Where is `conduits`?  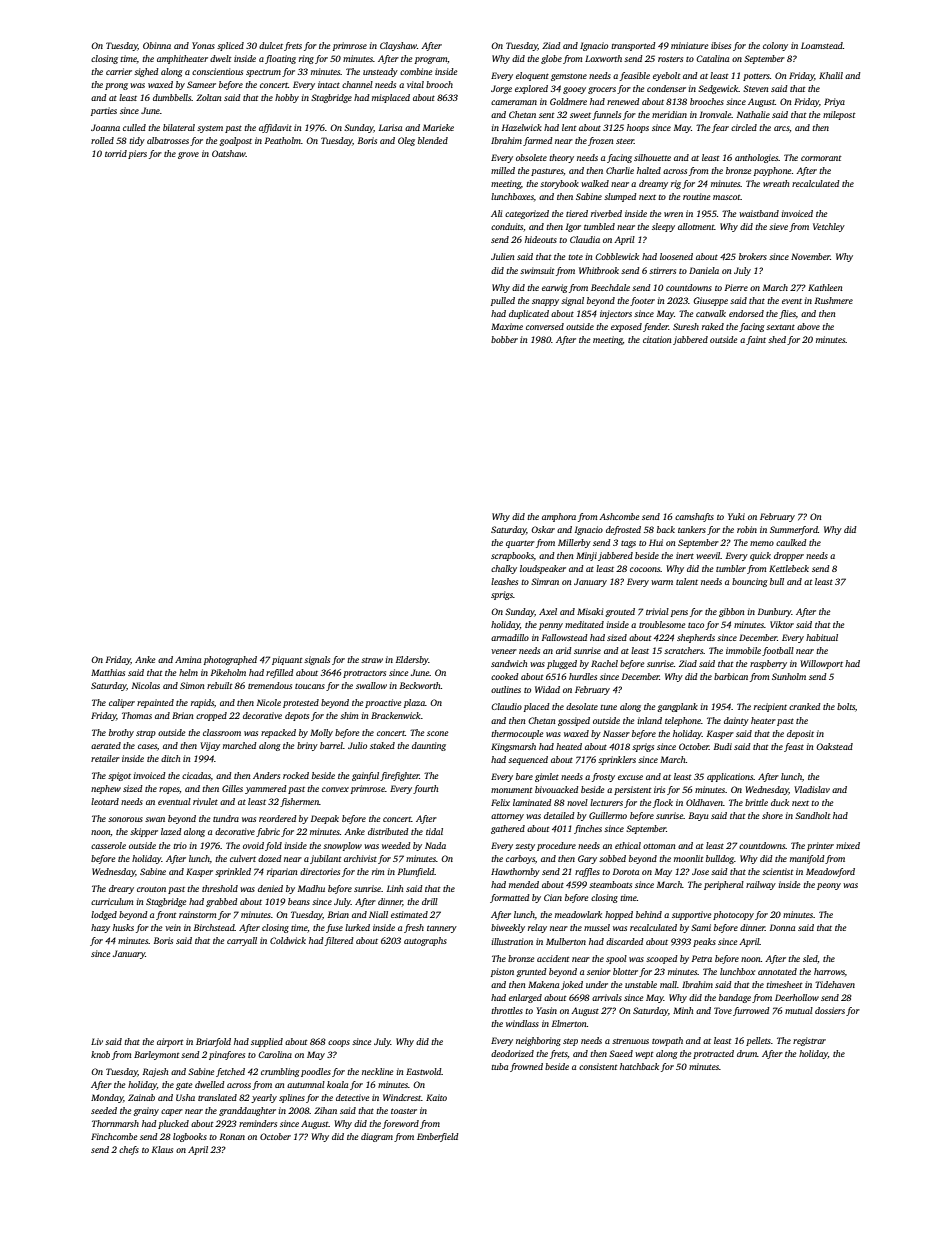 conduits is located at coordinates (507, 226).
